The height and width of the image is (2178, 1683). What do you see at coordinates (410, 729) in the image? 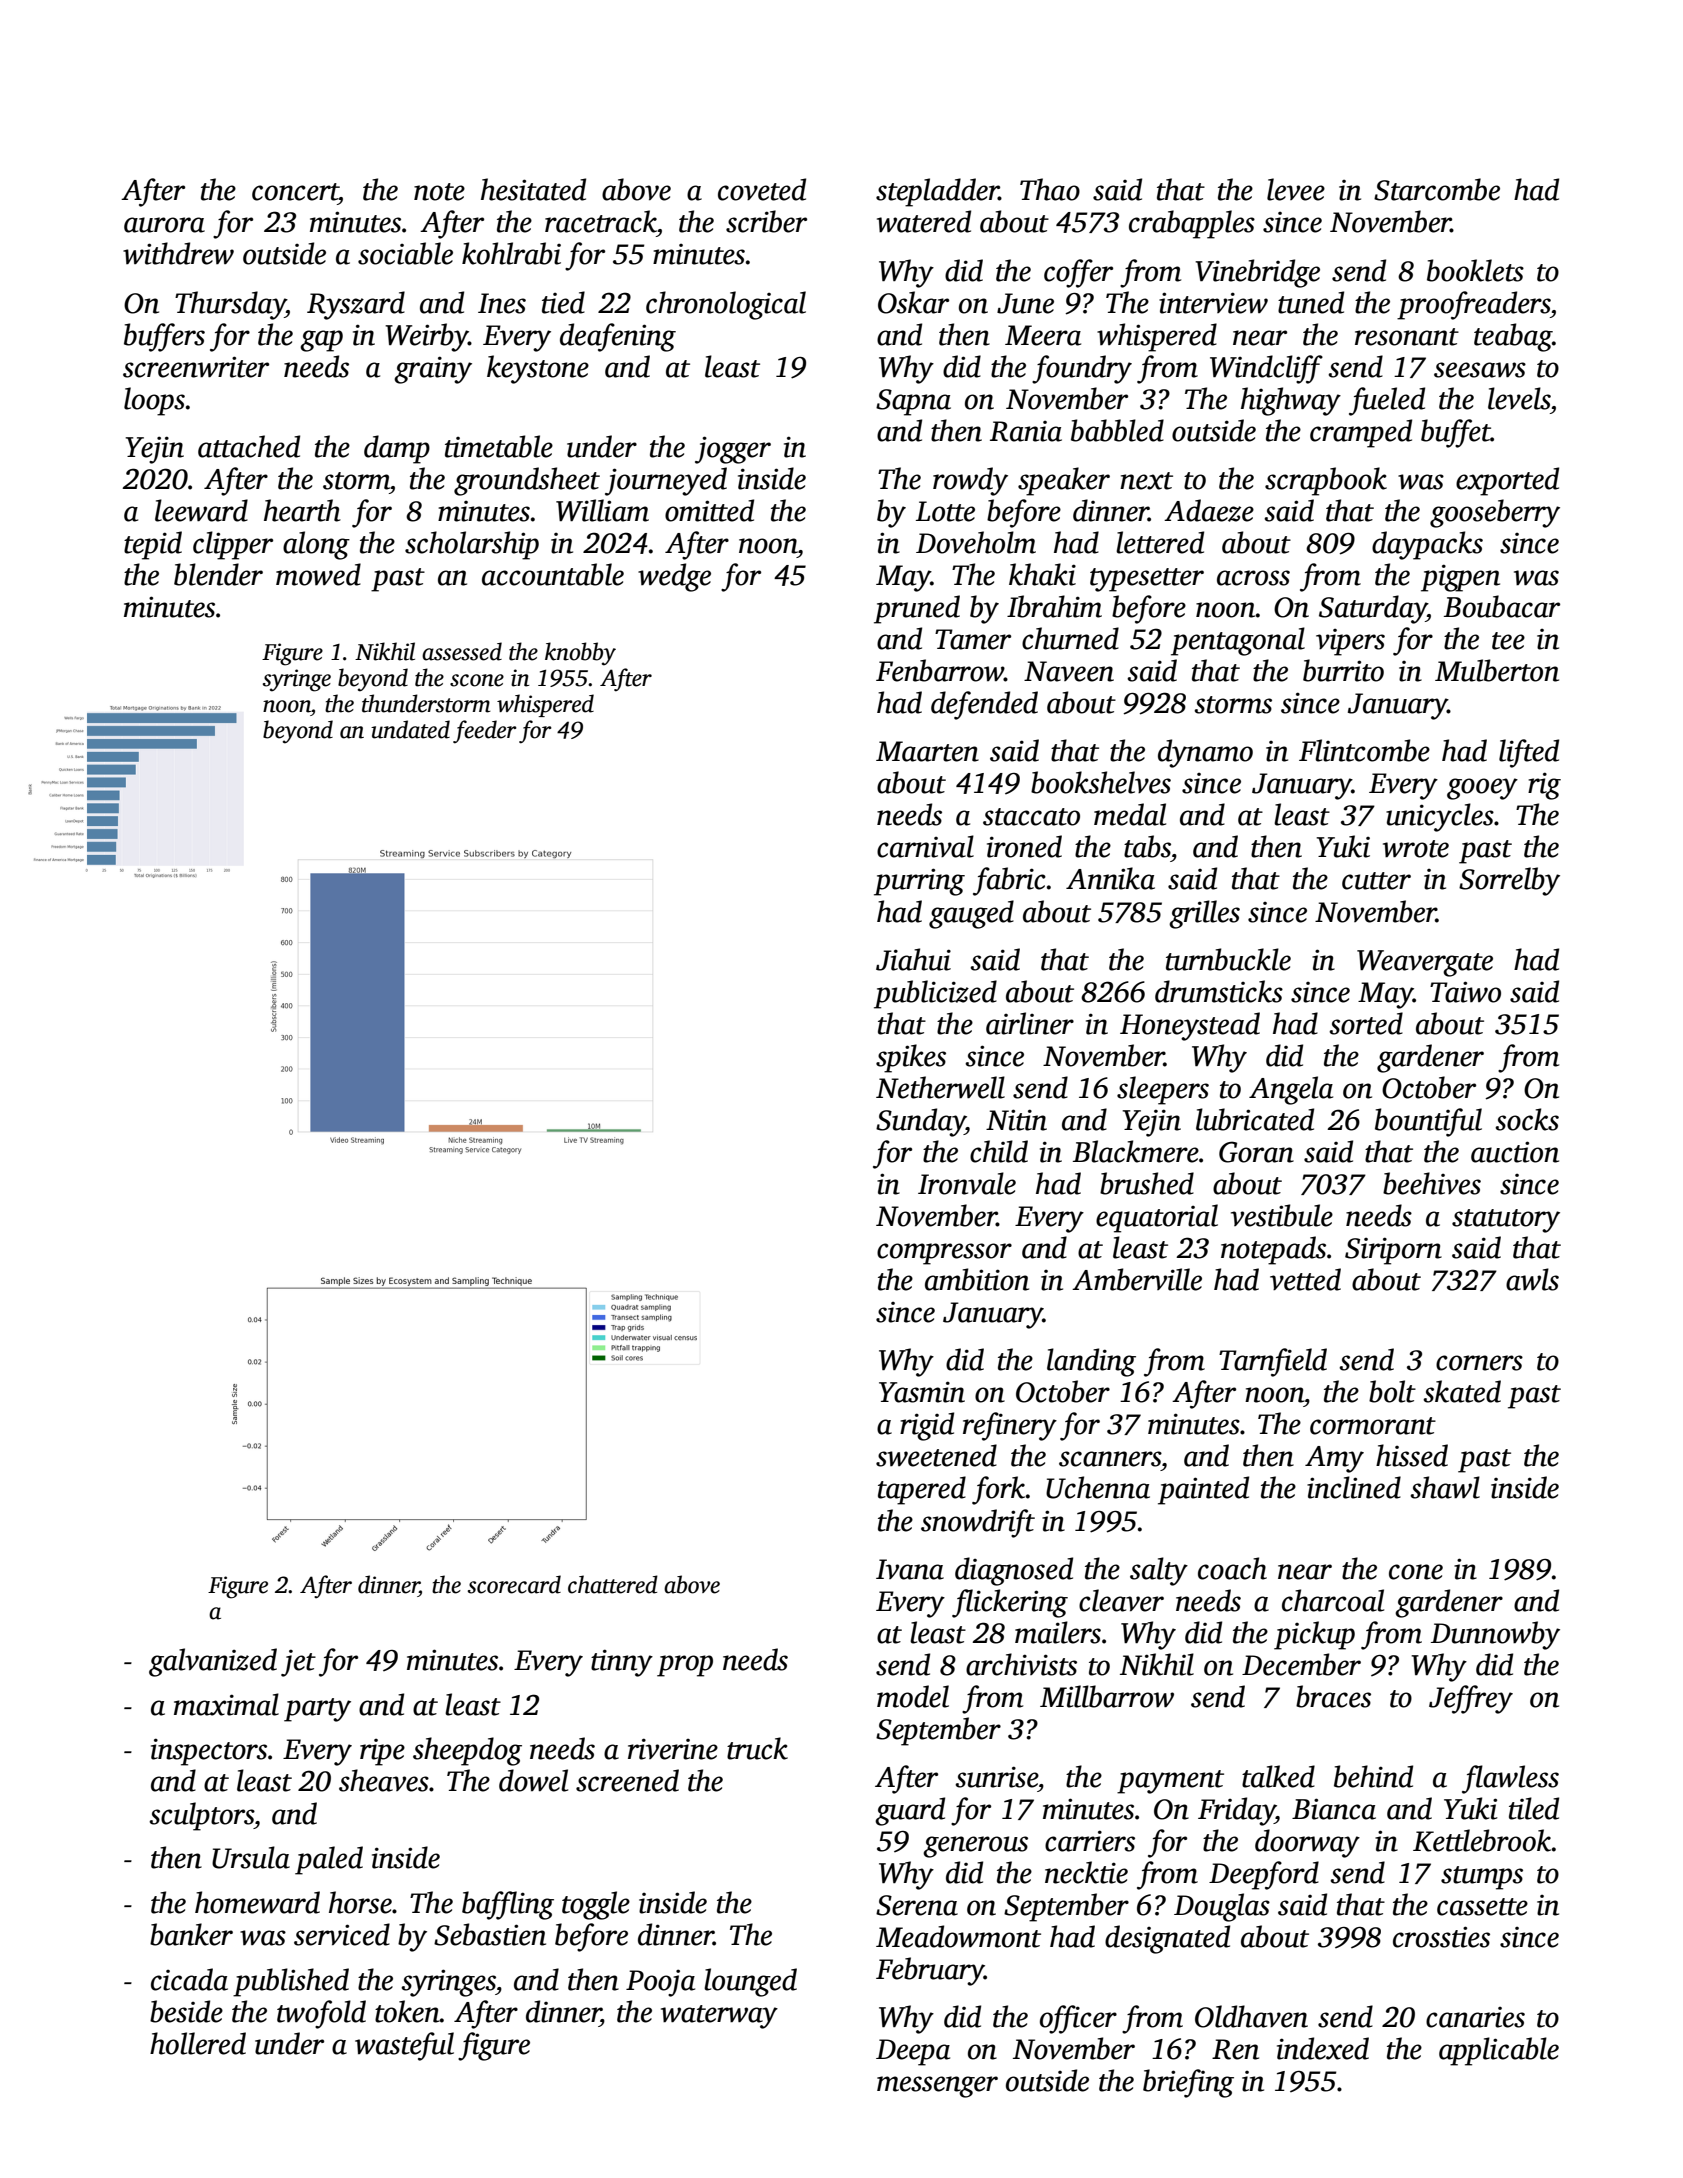
I see `undated` at bounding box center [410, 729].
